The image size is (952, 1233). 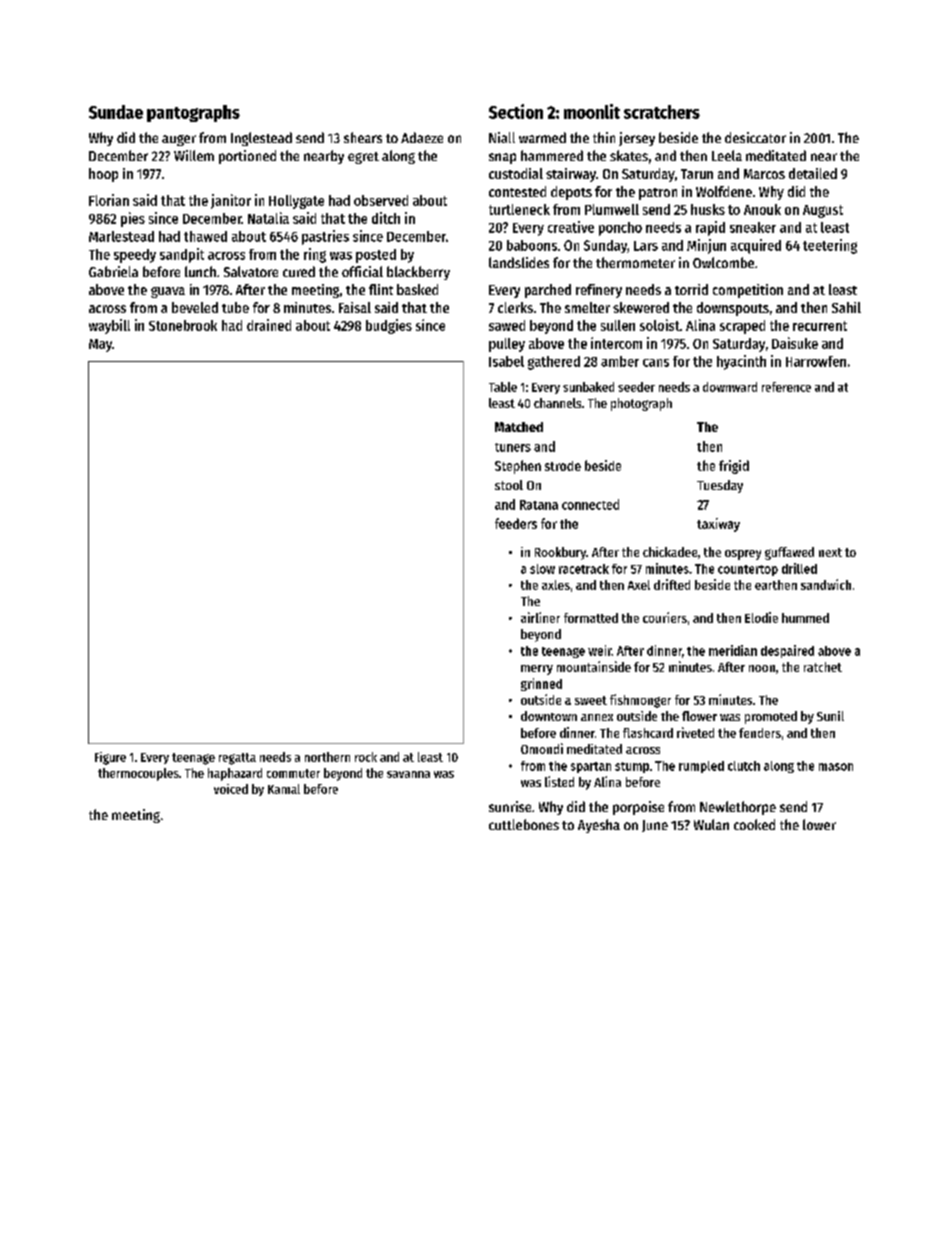 What do you see at coordinates (516, 523) in the screenshot?
I see `feeders` at bounding box center [516, 523].
